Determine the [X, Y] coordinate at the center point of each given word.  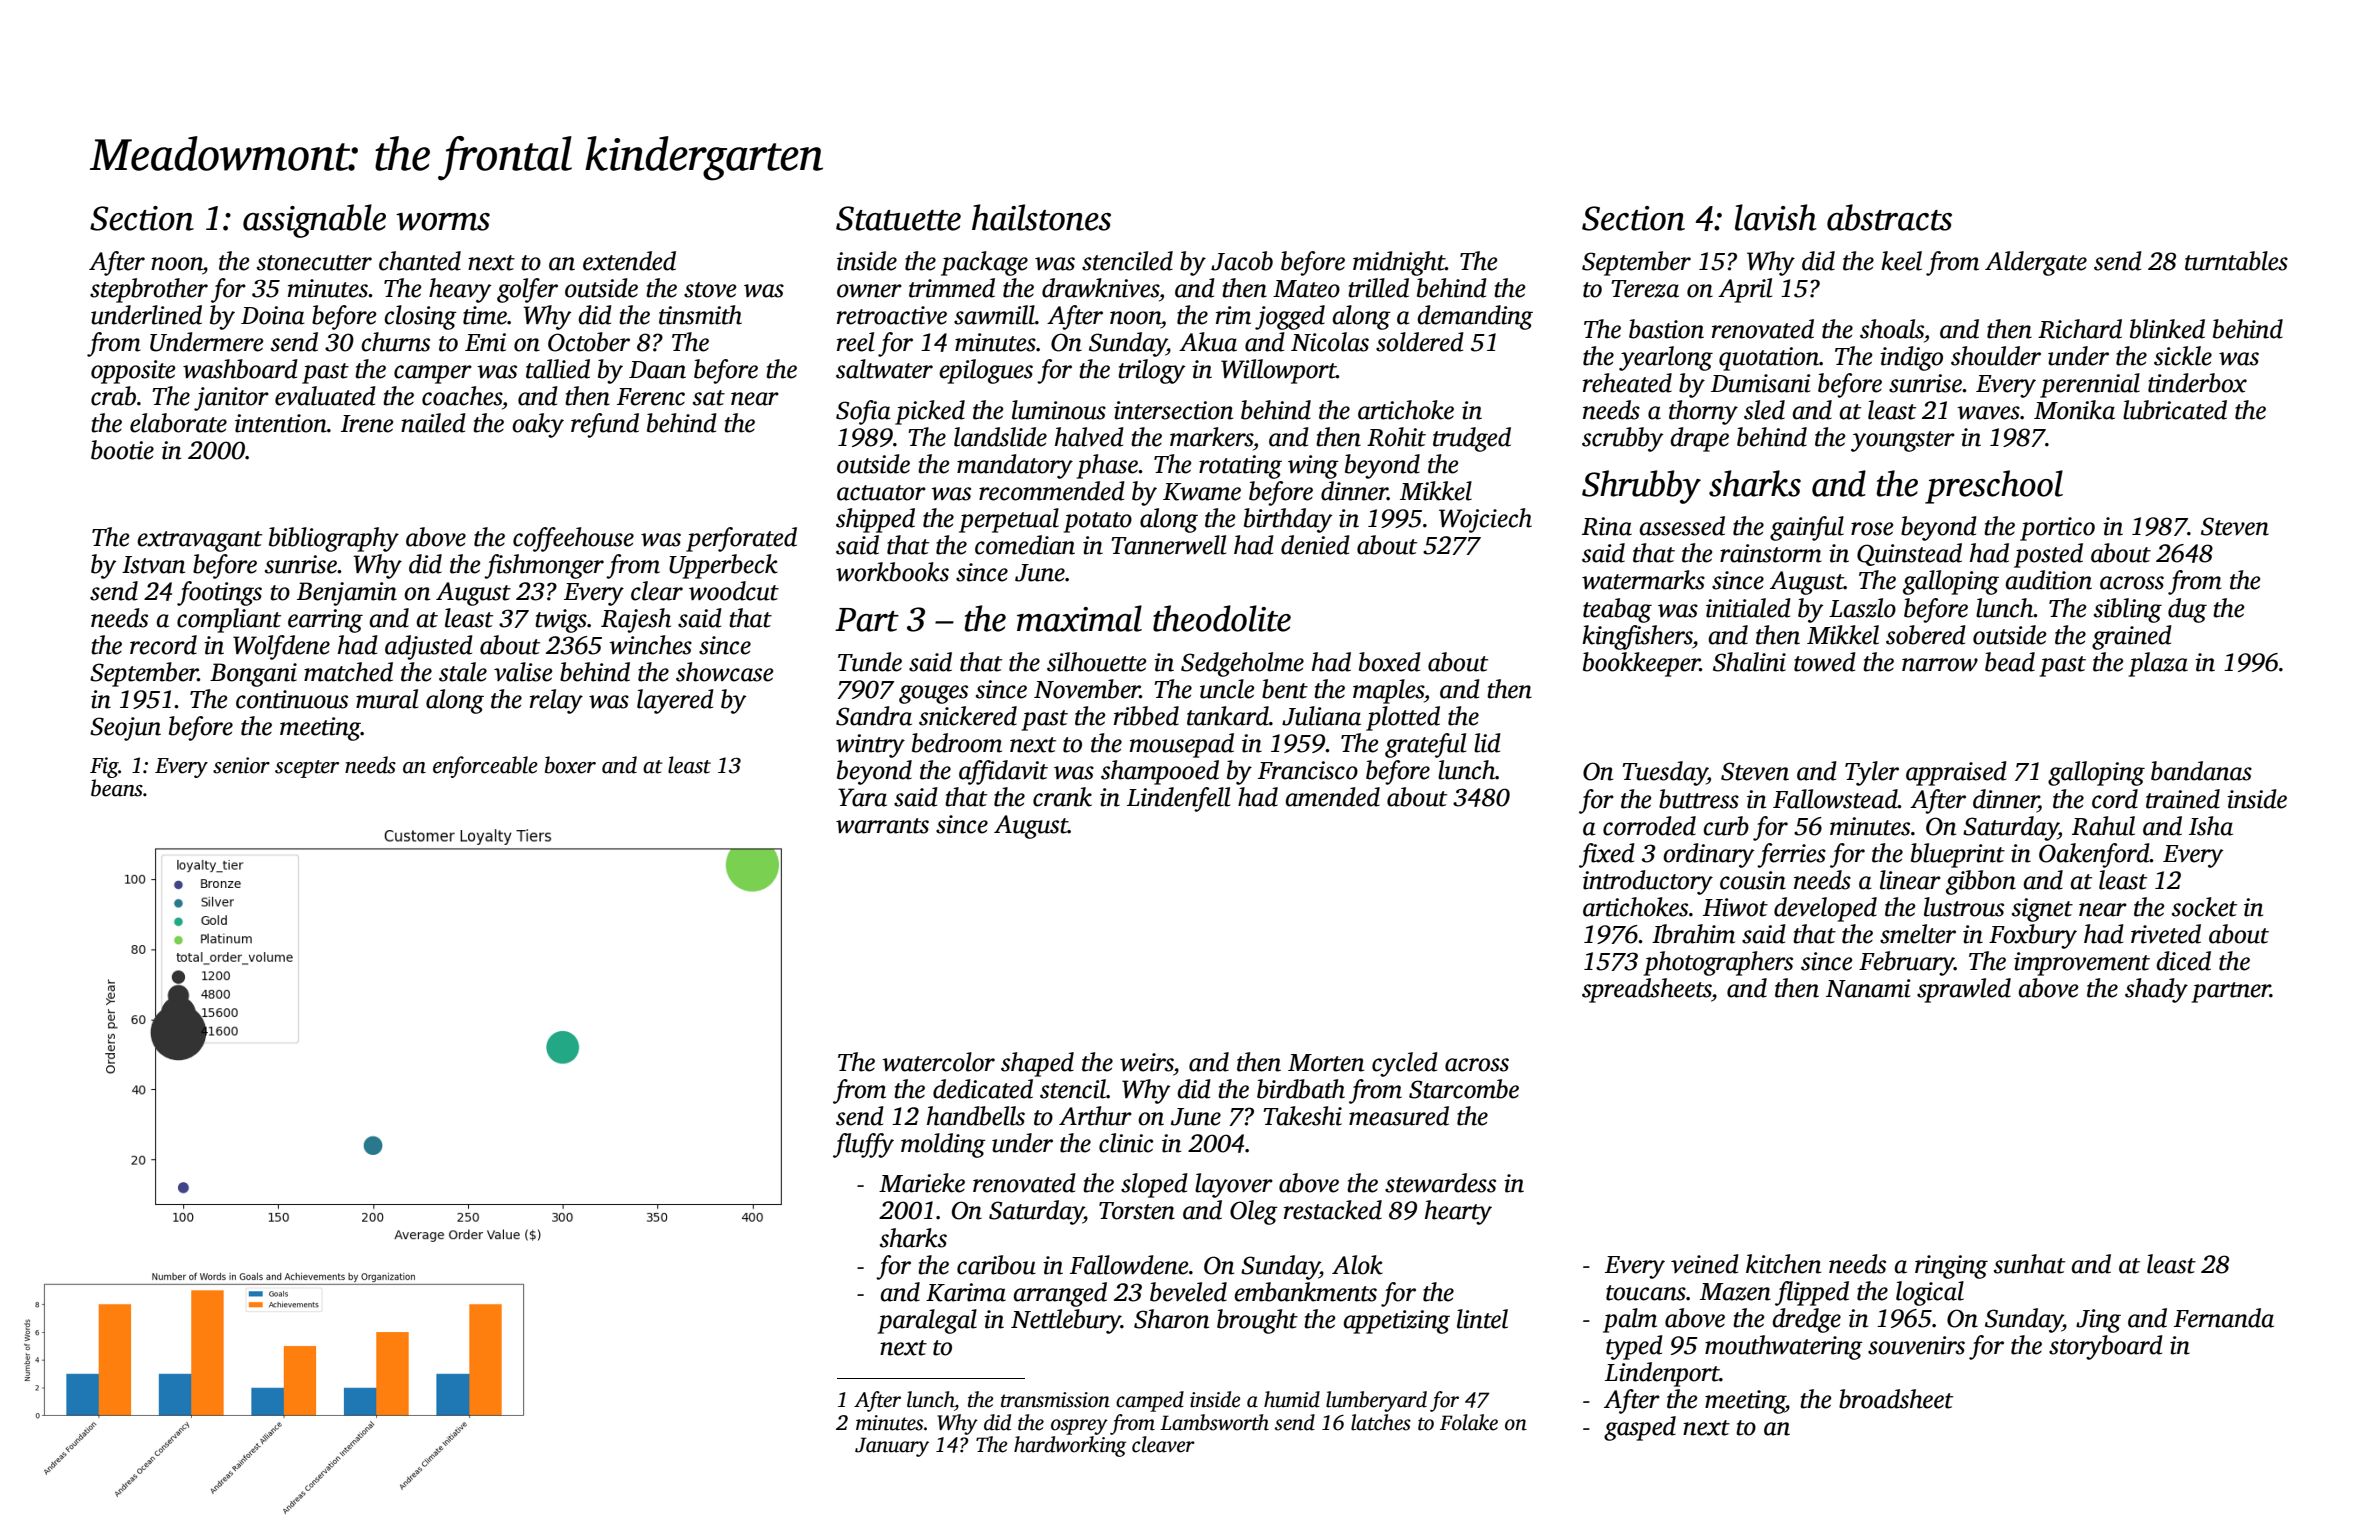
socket [2204, 907]
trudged [1472, 439]
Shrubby [1641, 487]
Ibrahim [1693, 934]
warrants [882, 826]
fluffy [863, 1145]
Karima [966, 1292]
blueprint [1958, 855]
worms [443, 222]
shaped [1037, 1064]
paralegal [927, 1321]
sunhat [2029, 1264]
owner [869, 291]
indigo [1911, 358]
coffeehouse [573, 539]
